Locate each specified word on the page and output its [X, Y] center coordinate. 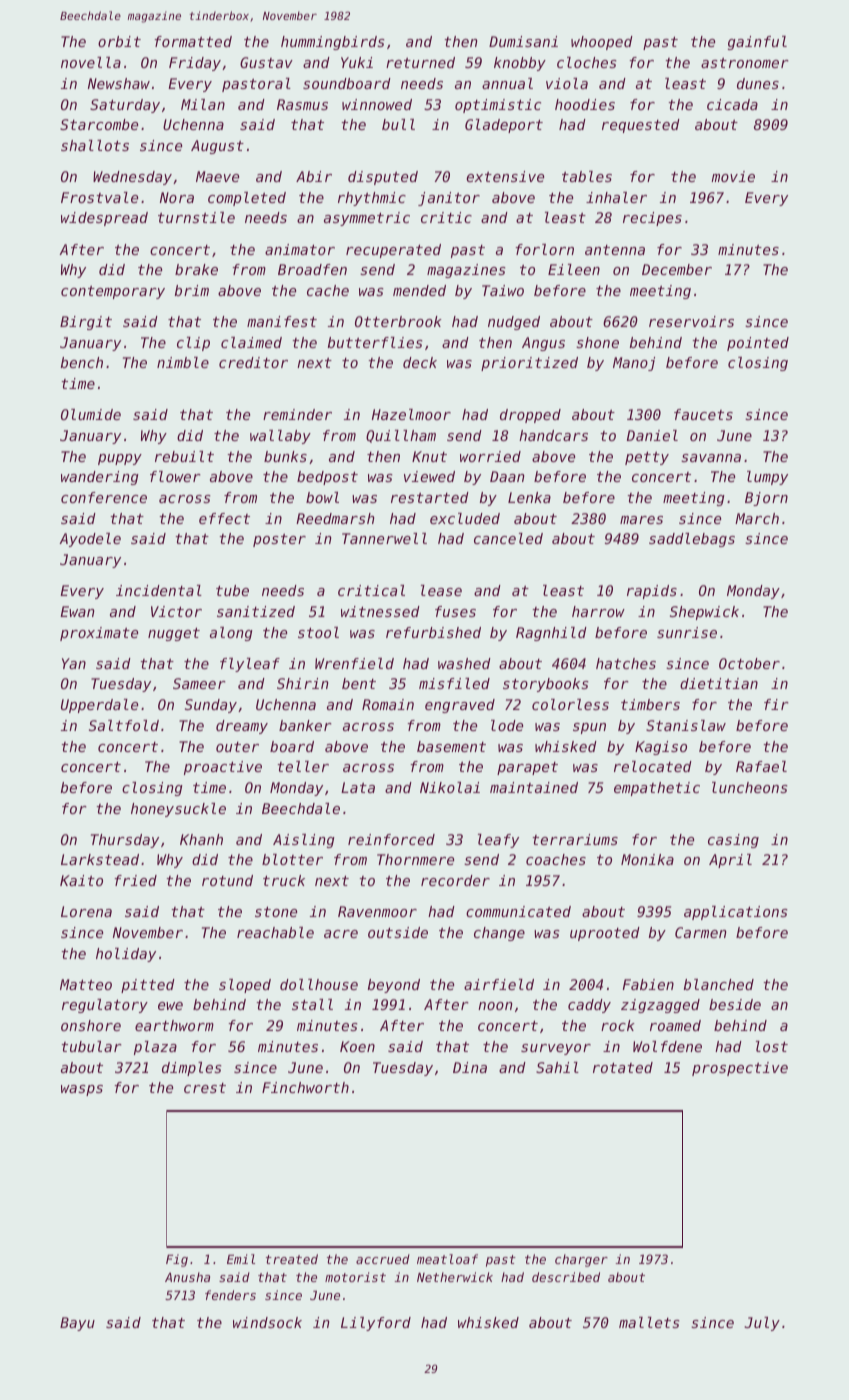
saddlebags [692, 540]
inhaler [616, 197]
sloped [245, 986]
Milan [203, 104]
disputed [383, 178]
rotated [623, 1067]
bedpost [327, 478]
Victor [176, 611]
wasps [82, 1090]
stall [312, 1004]
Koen [357, 1046]
